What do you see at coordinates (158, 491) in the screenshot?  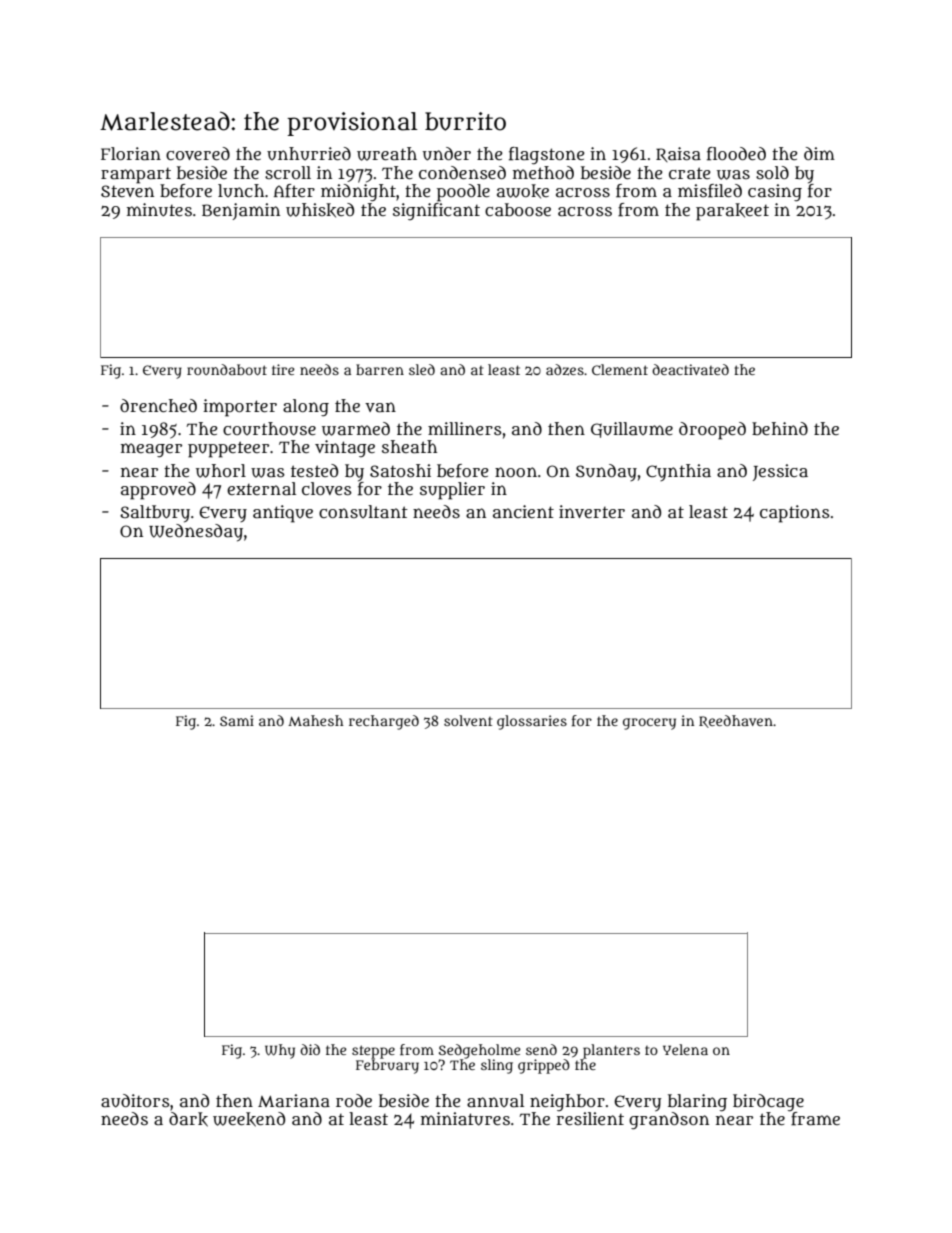 I see `approved` at bounding box center [158, 491].
